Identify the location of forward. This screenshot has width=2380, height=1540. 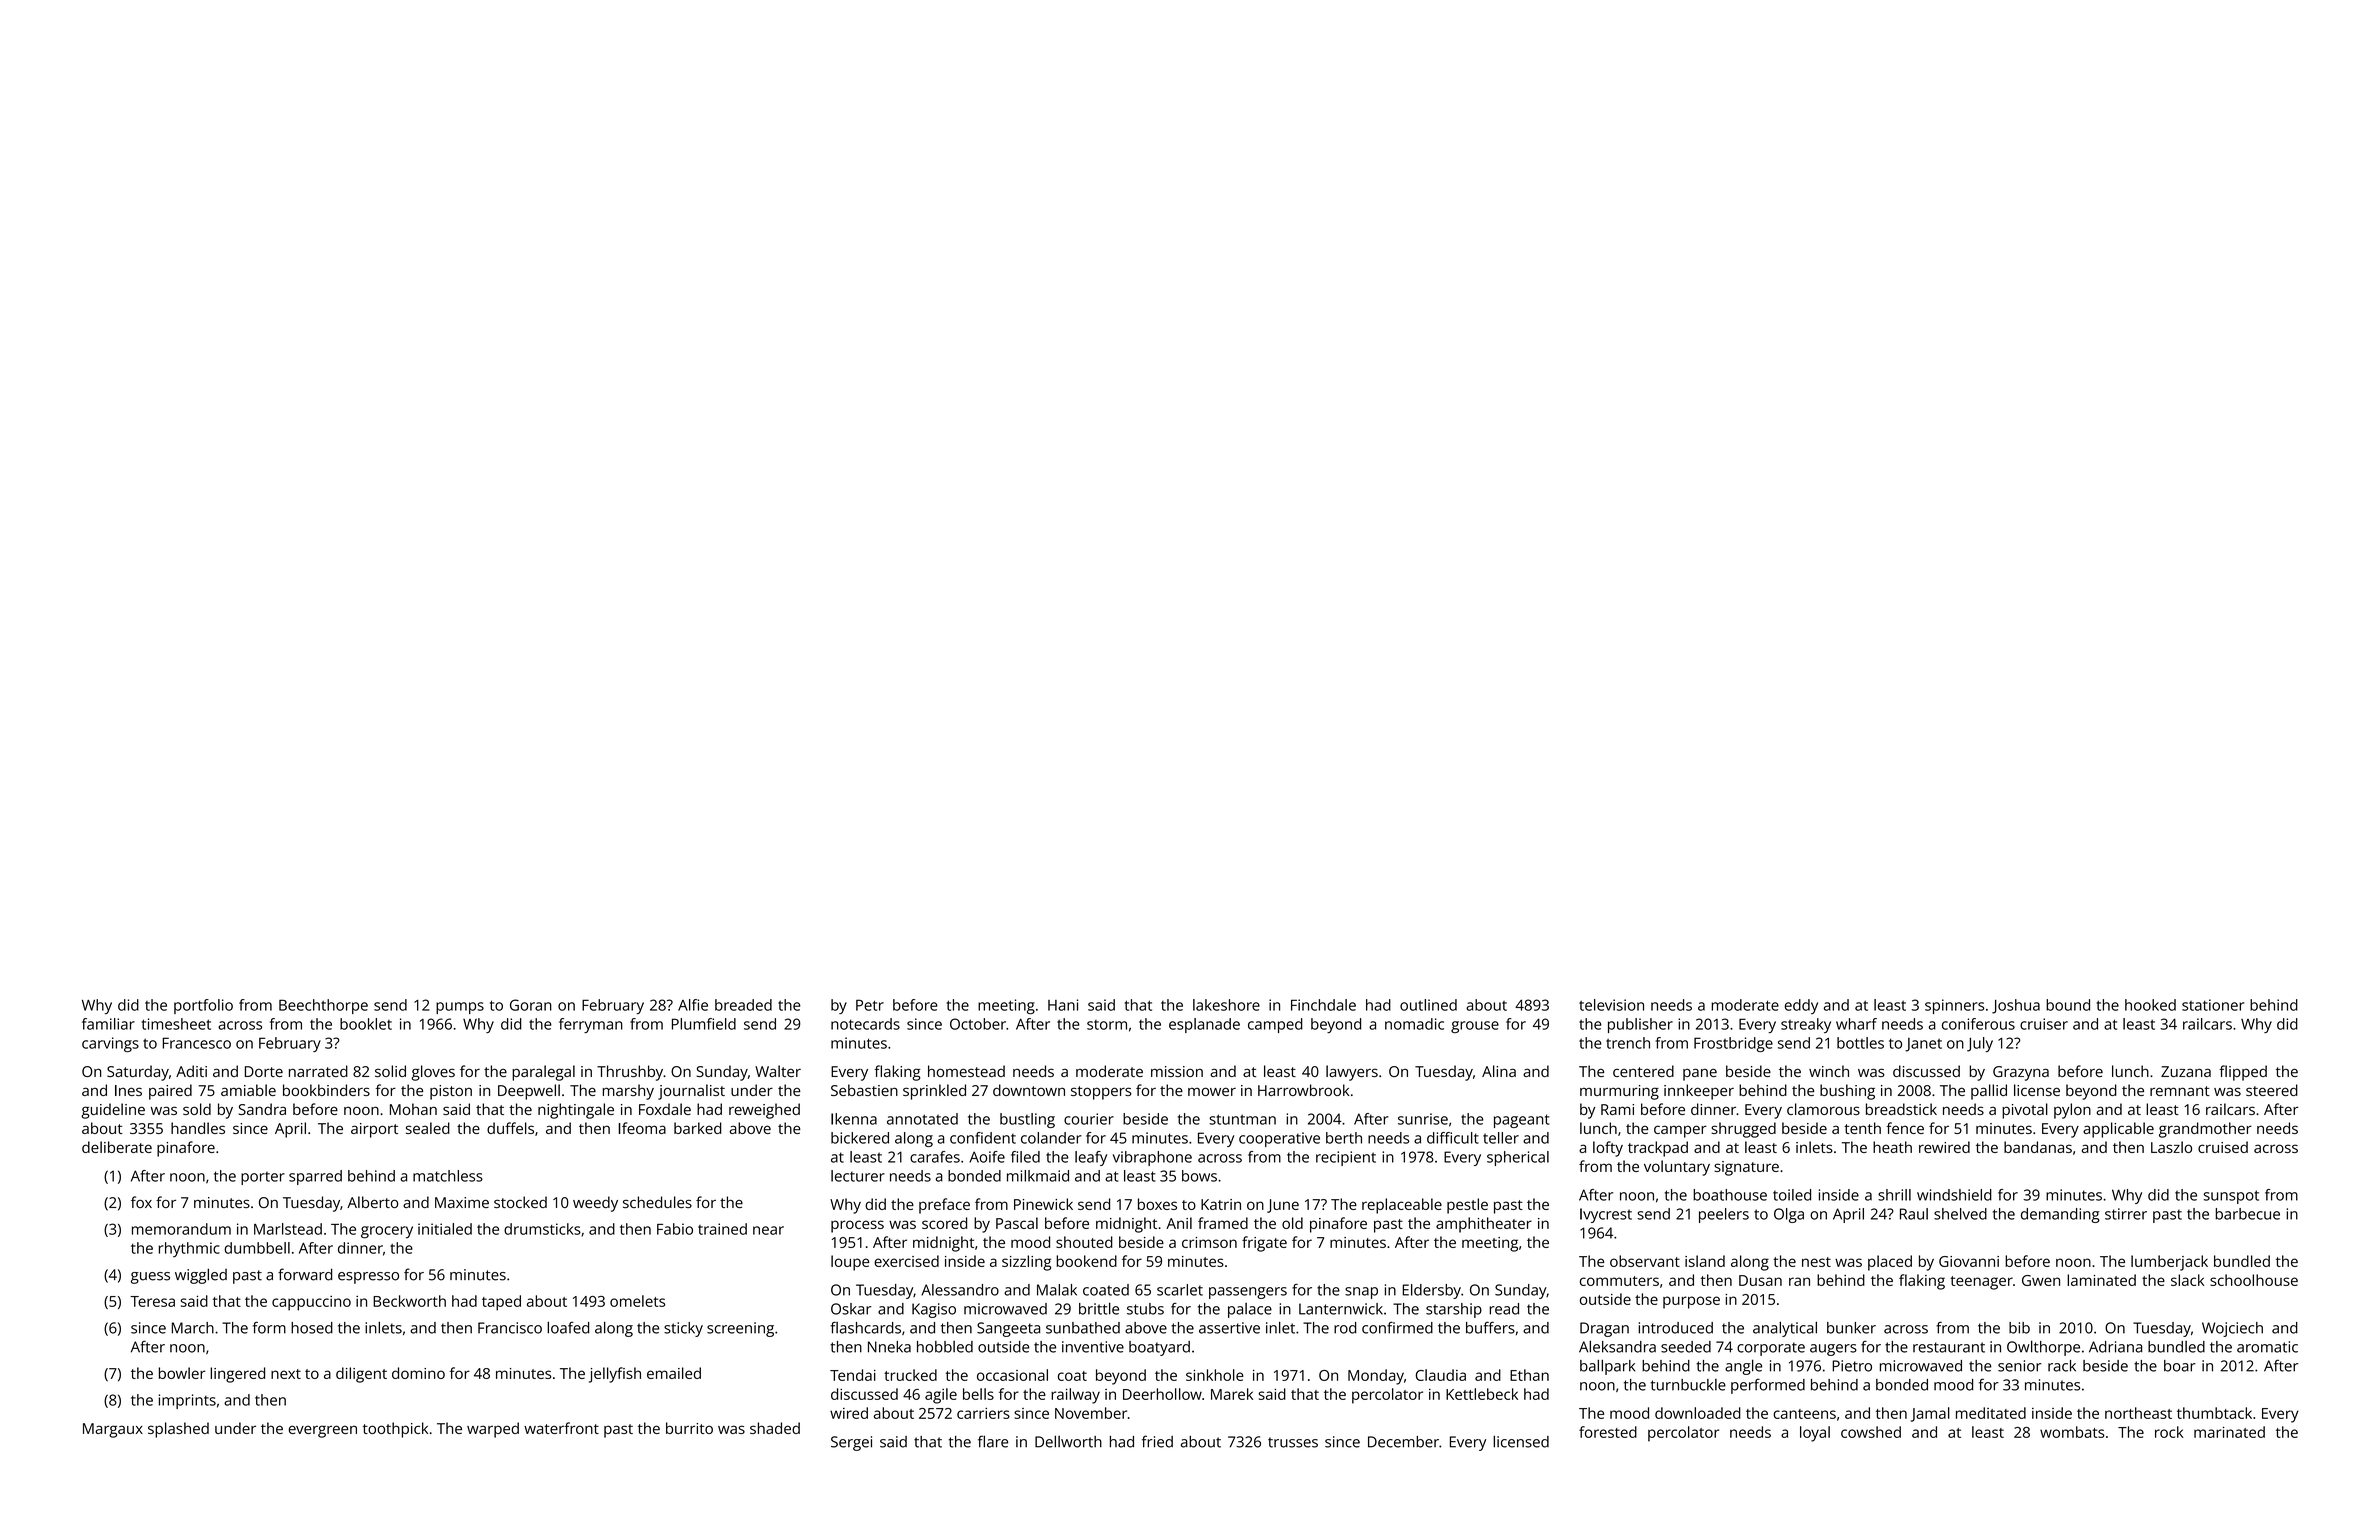
(305, 1274).
